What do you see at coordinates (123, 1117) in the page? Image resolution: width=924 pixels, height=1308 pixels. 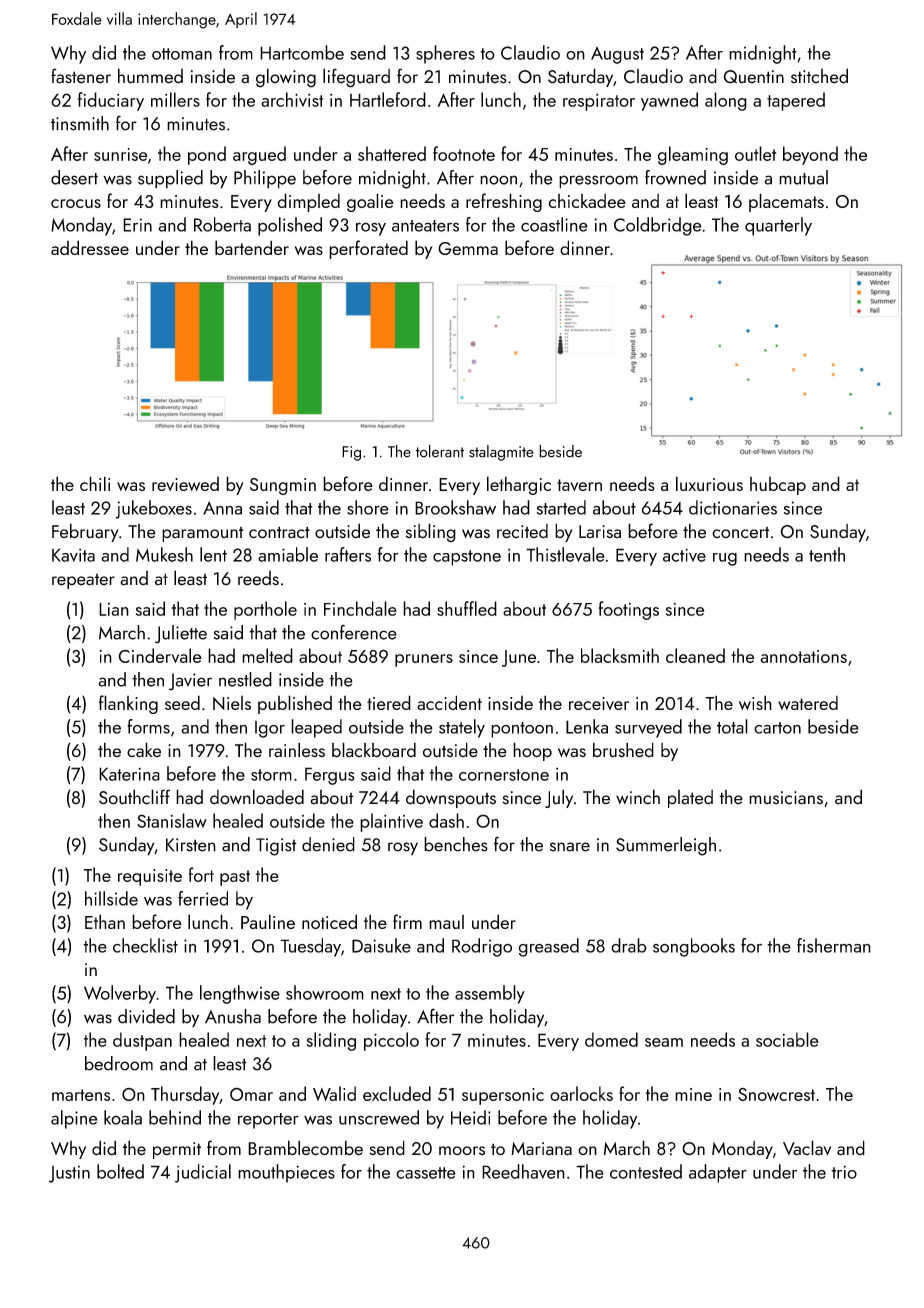 I see `koala` at bounding box center [123, 1117].
